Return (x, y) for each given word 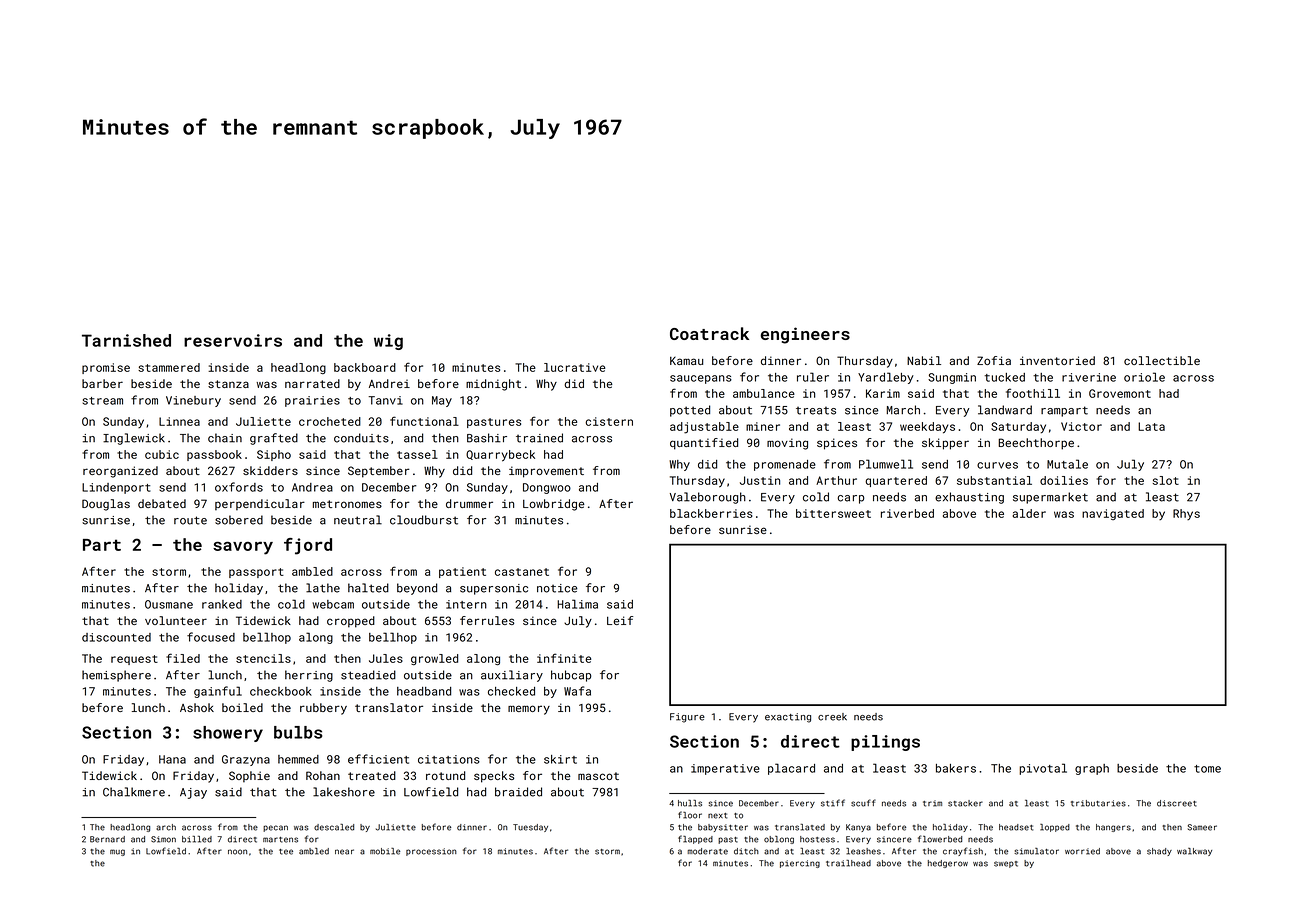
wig (388, 342)
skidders (270, 470)
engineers (805, 335)
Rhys (1186, 514)
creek (832, 717)
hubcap (571, 676)
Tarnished (126, 340)
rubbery (323, 709)
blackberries (711, 513)
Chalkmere (134, 792)
